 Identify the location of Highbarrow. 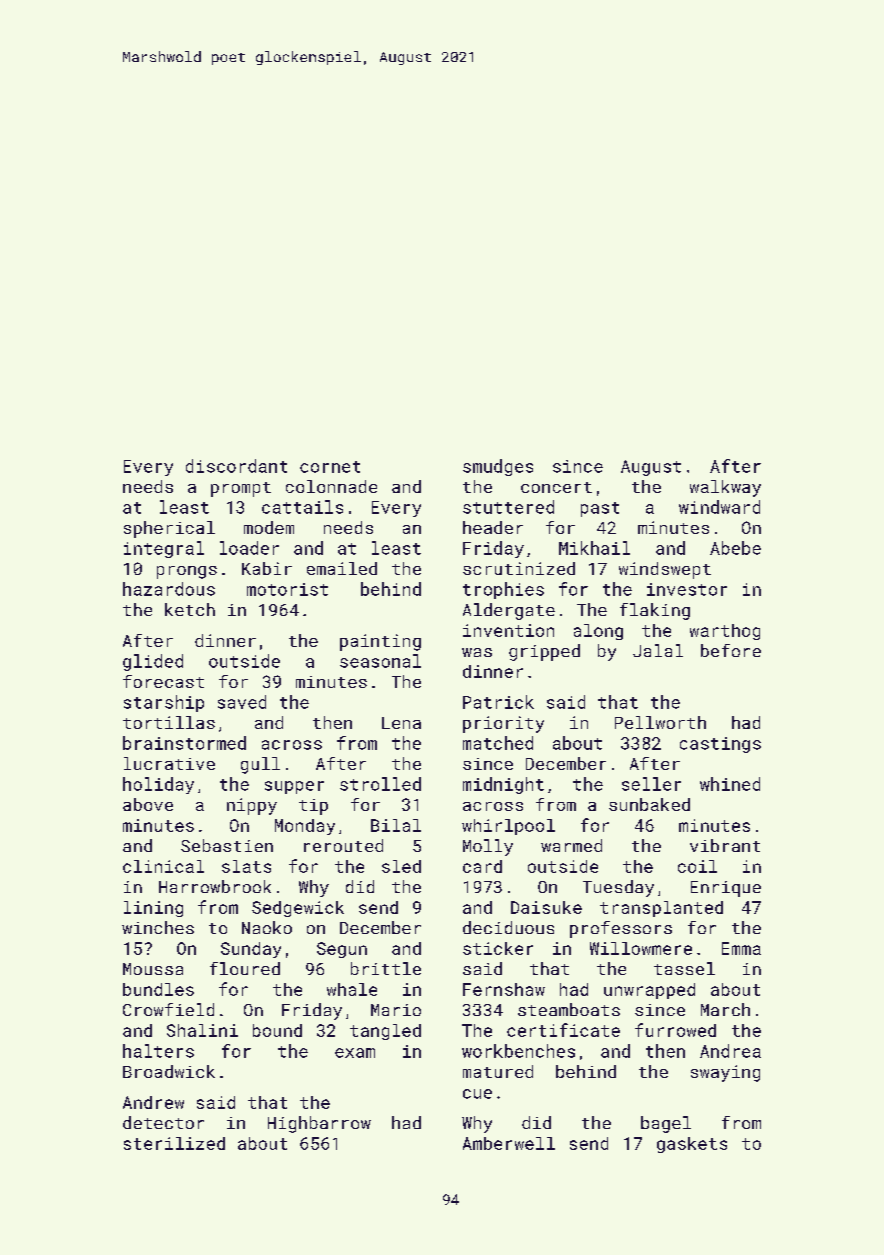
(319, 1124).
